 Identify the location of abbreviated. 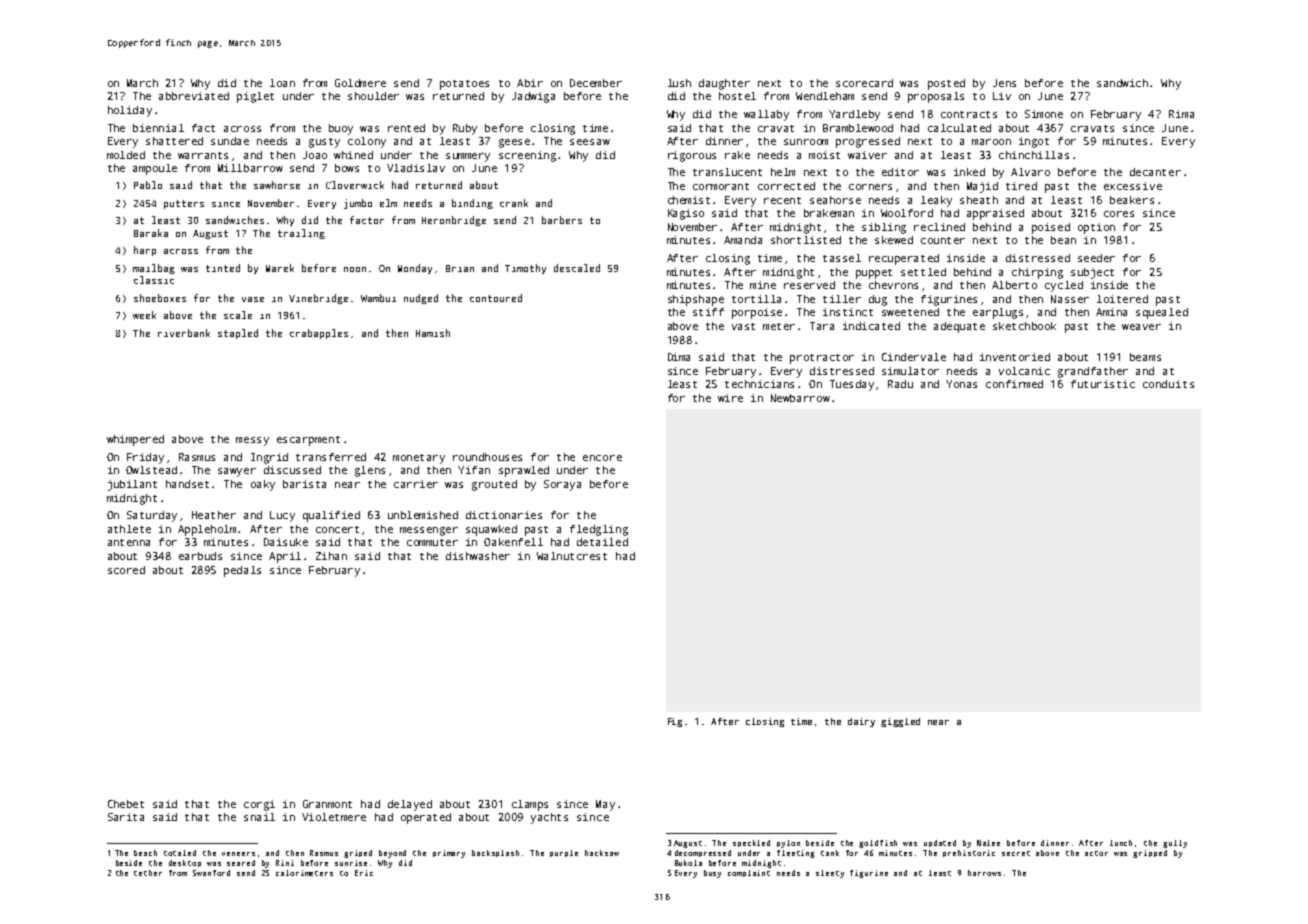
(194, 96).
